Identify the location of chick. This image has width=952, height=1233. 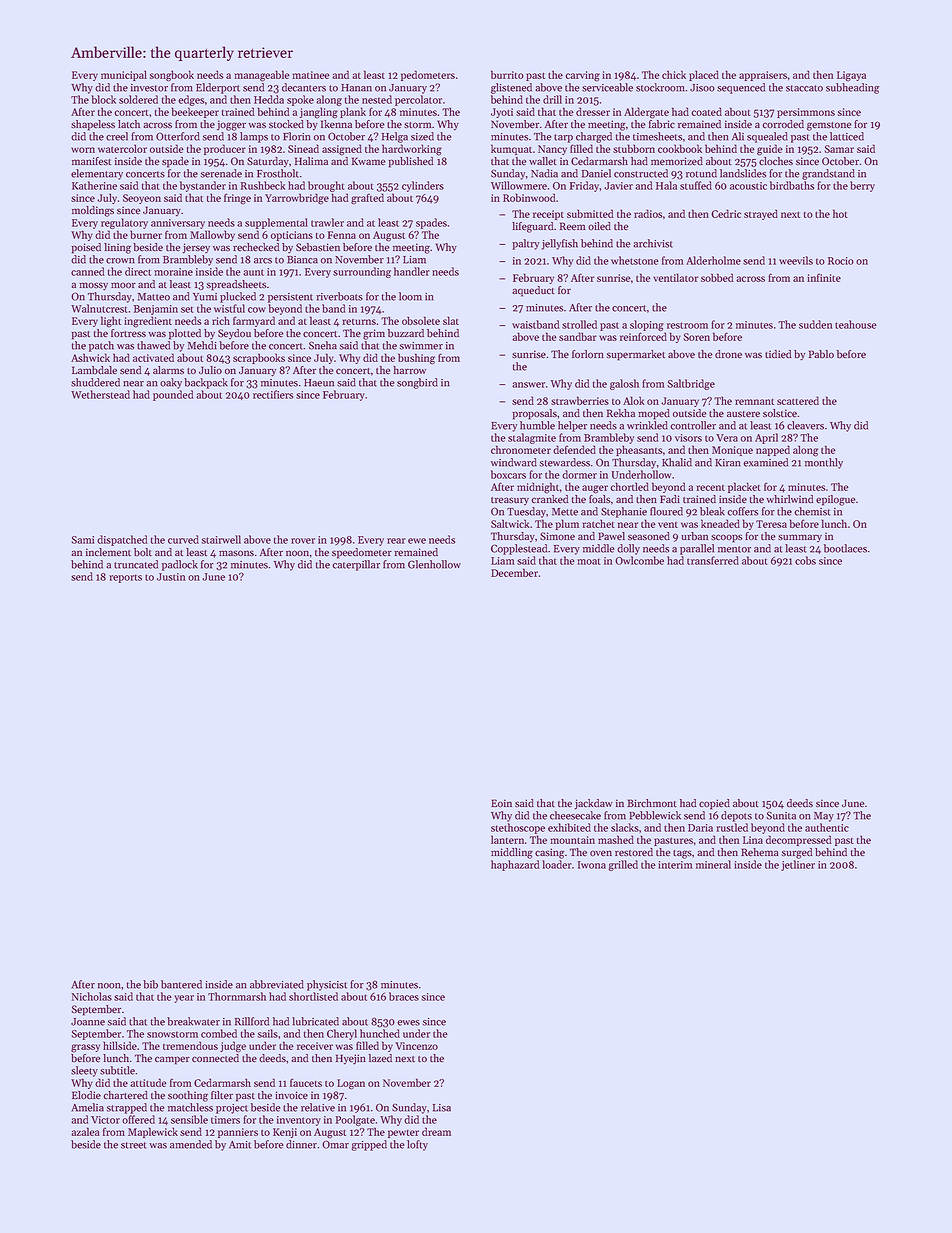
(674, 74).
